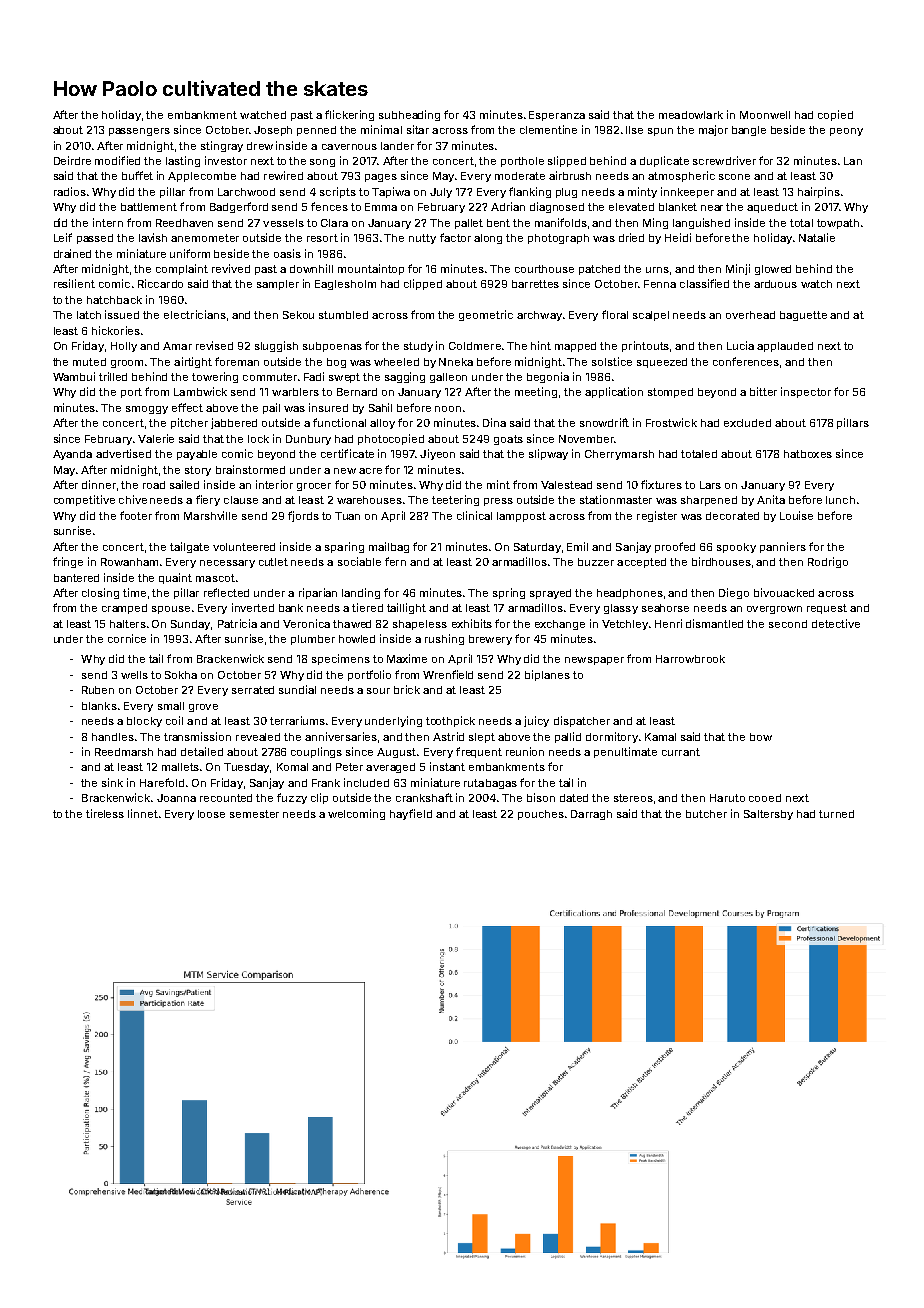 The height and width of the screenshot is (1308, 924). I want to click on hatboxes, so click(808, 454).
